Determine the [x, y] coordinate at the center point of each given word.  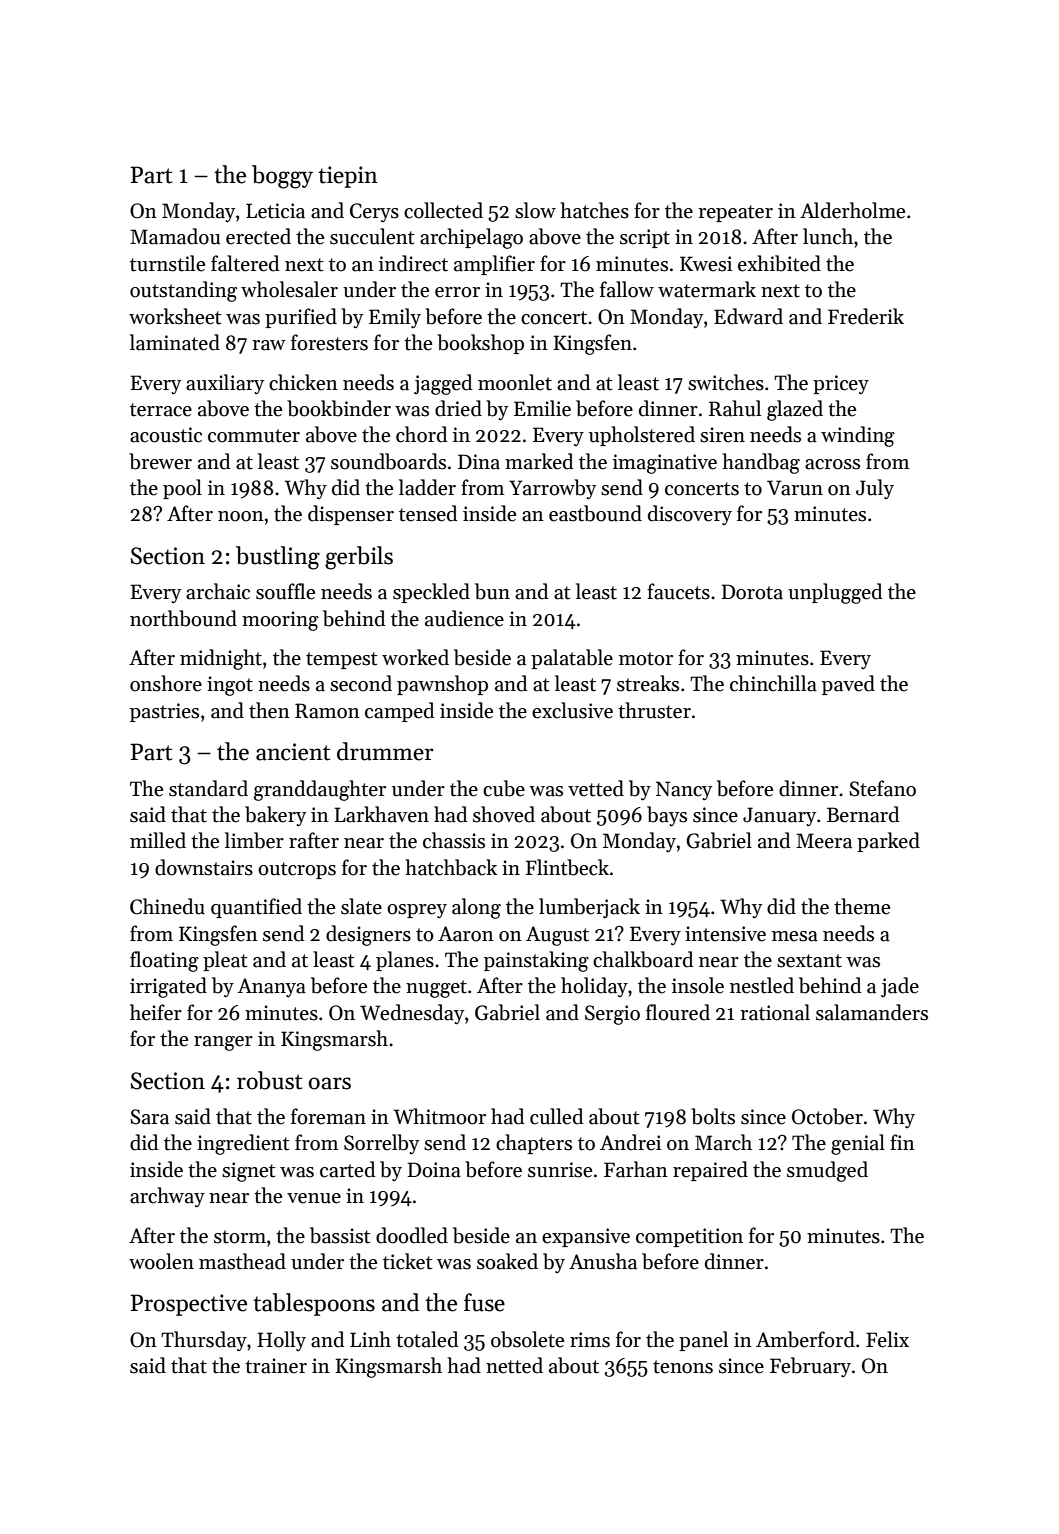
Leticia [275, 211]
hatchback [451, 867]
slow [535, 210]
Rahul [735, 408]
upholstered [642, 436]
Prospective [188, 1305]
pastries [164, 712]
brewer [160, 461]
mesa [795, 936]
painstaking [536, 961]
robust [270, 1080]
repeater [735, 213]
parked [888, 842]
